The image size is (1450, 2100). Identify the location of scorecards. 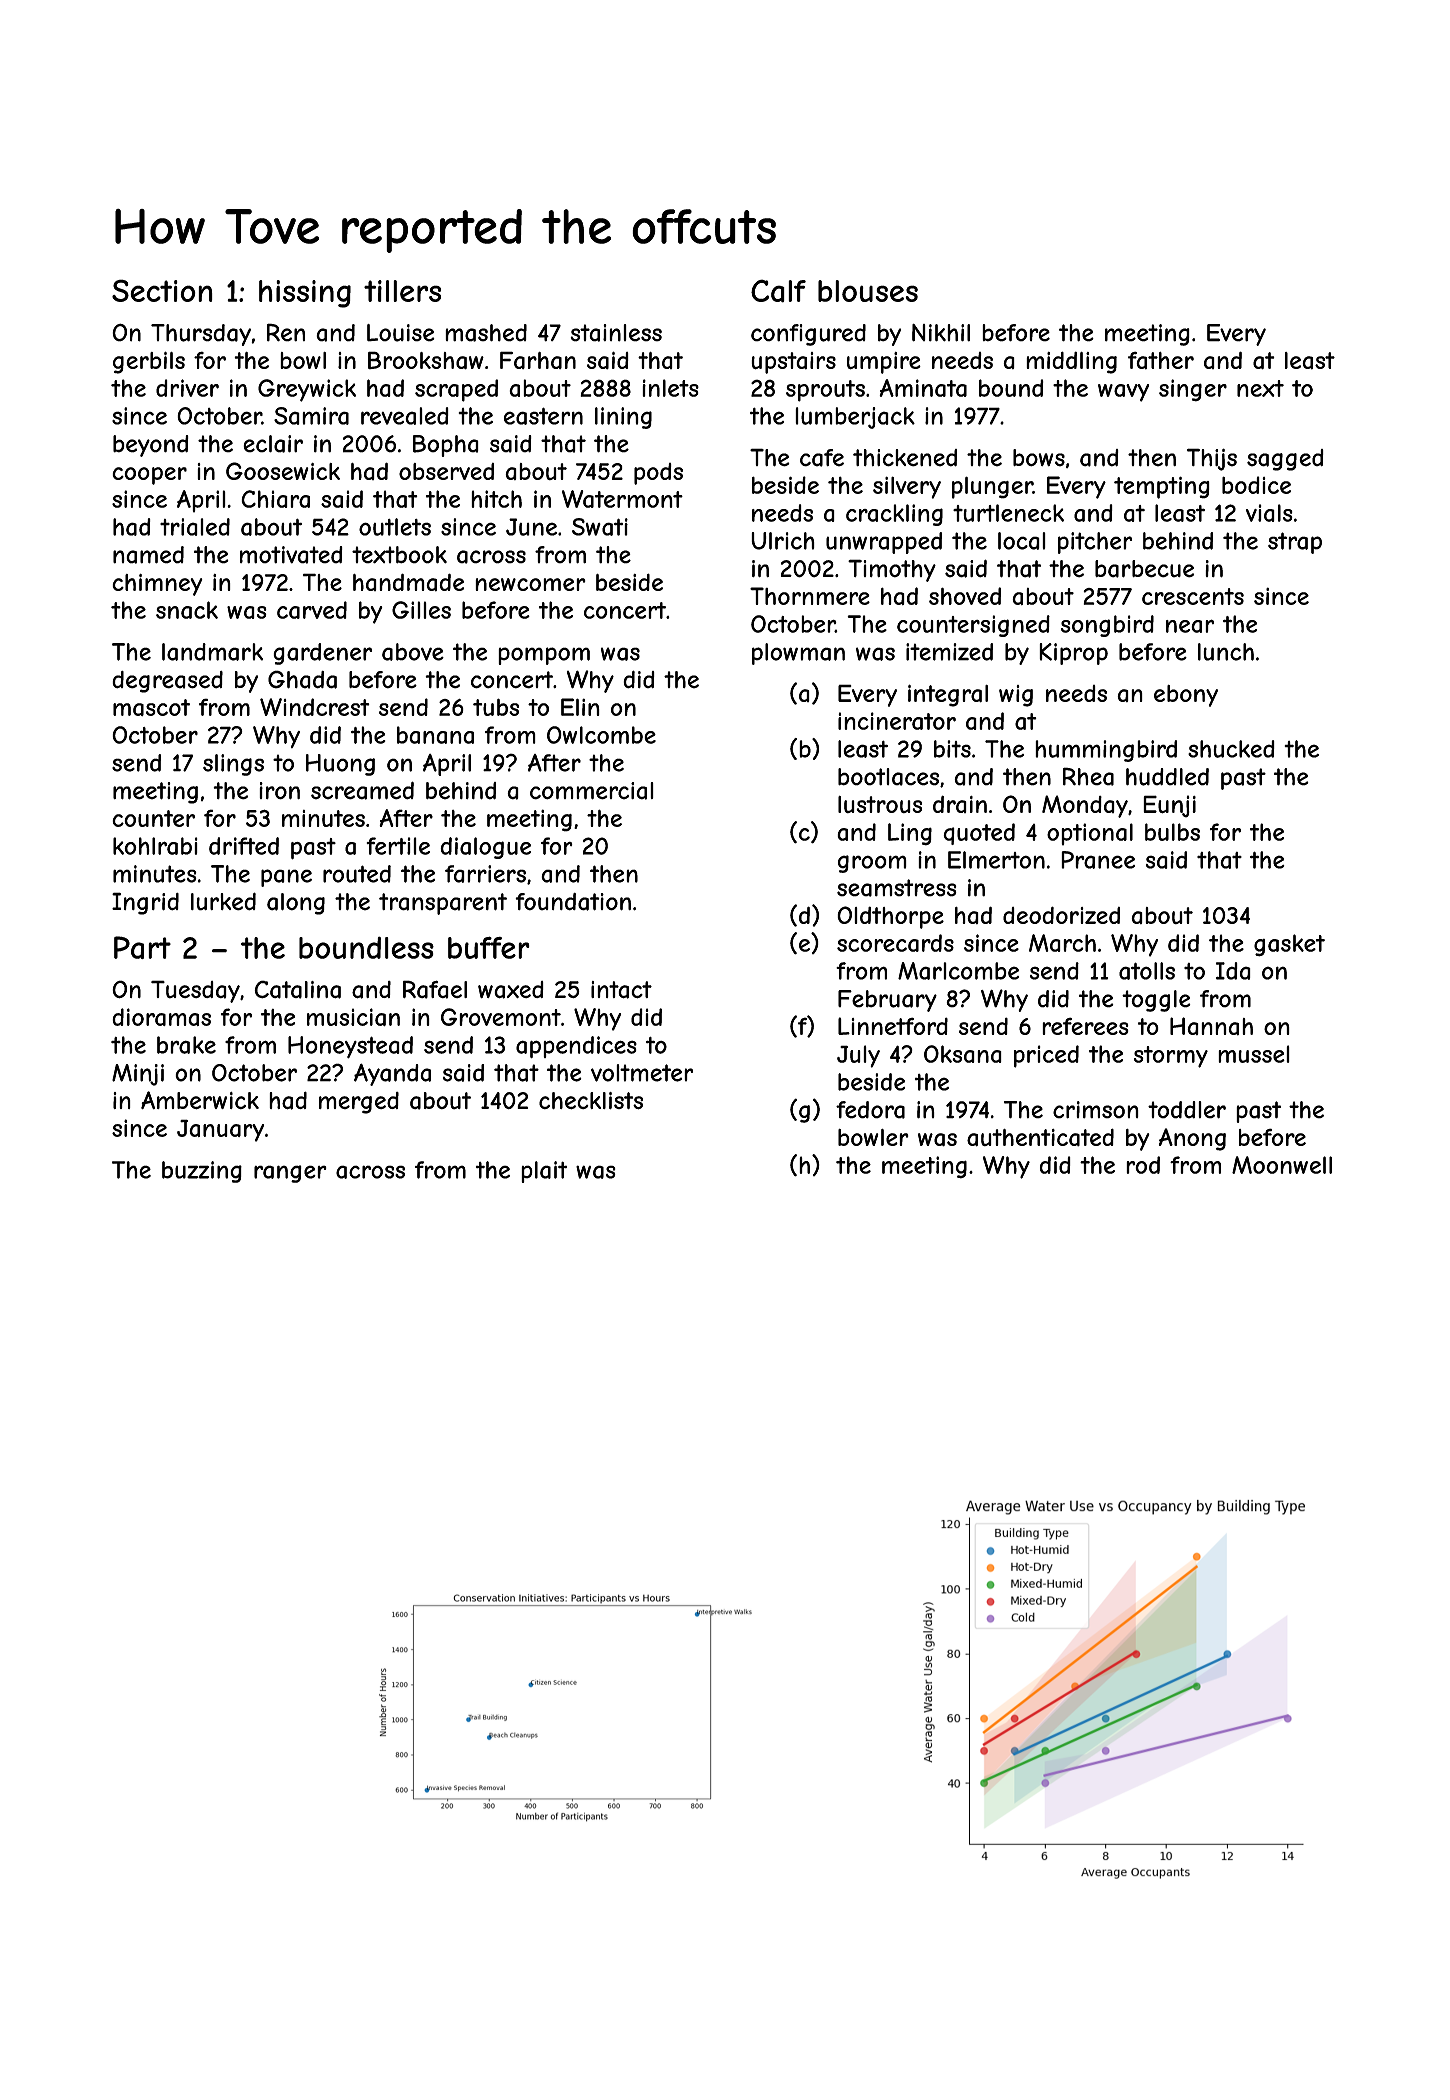
(895, 943).
